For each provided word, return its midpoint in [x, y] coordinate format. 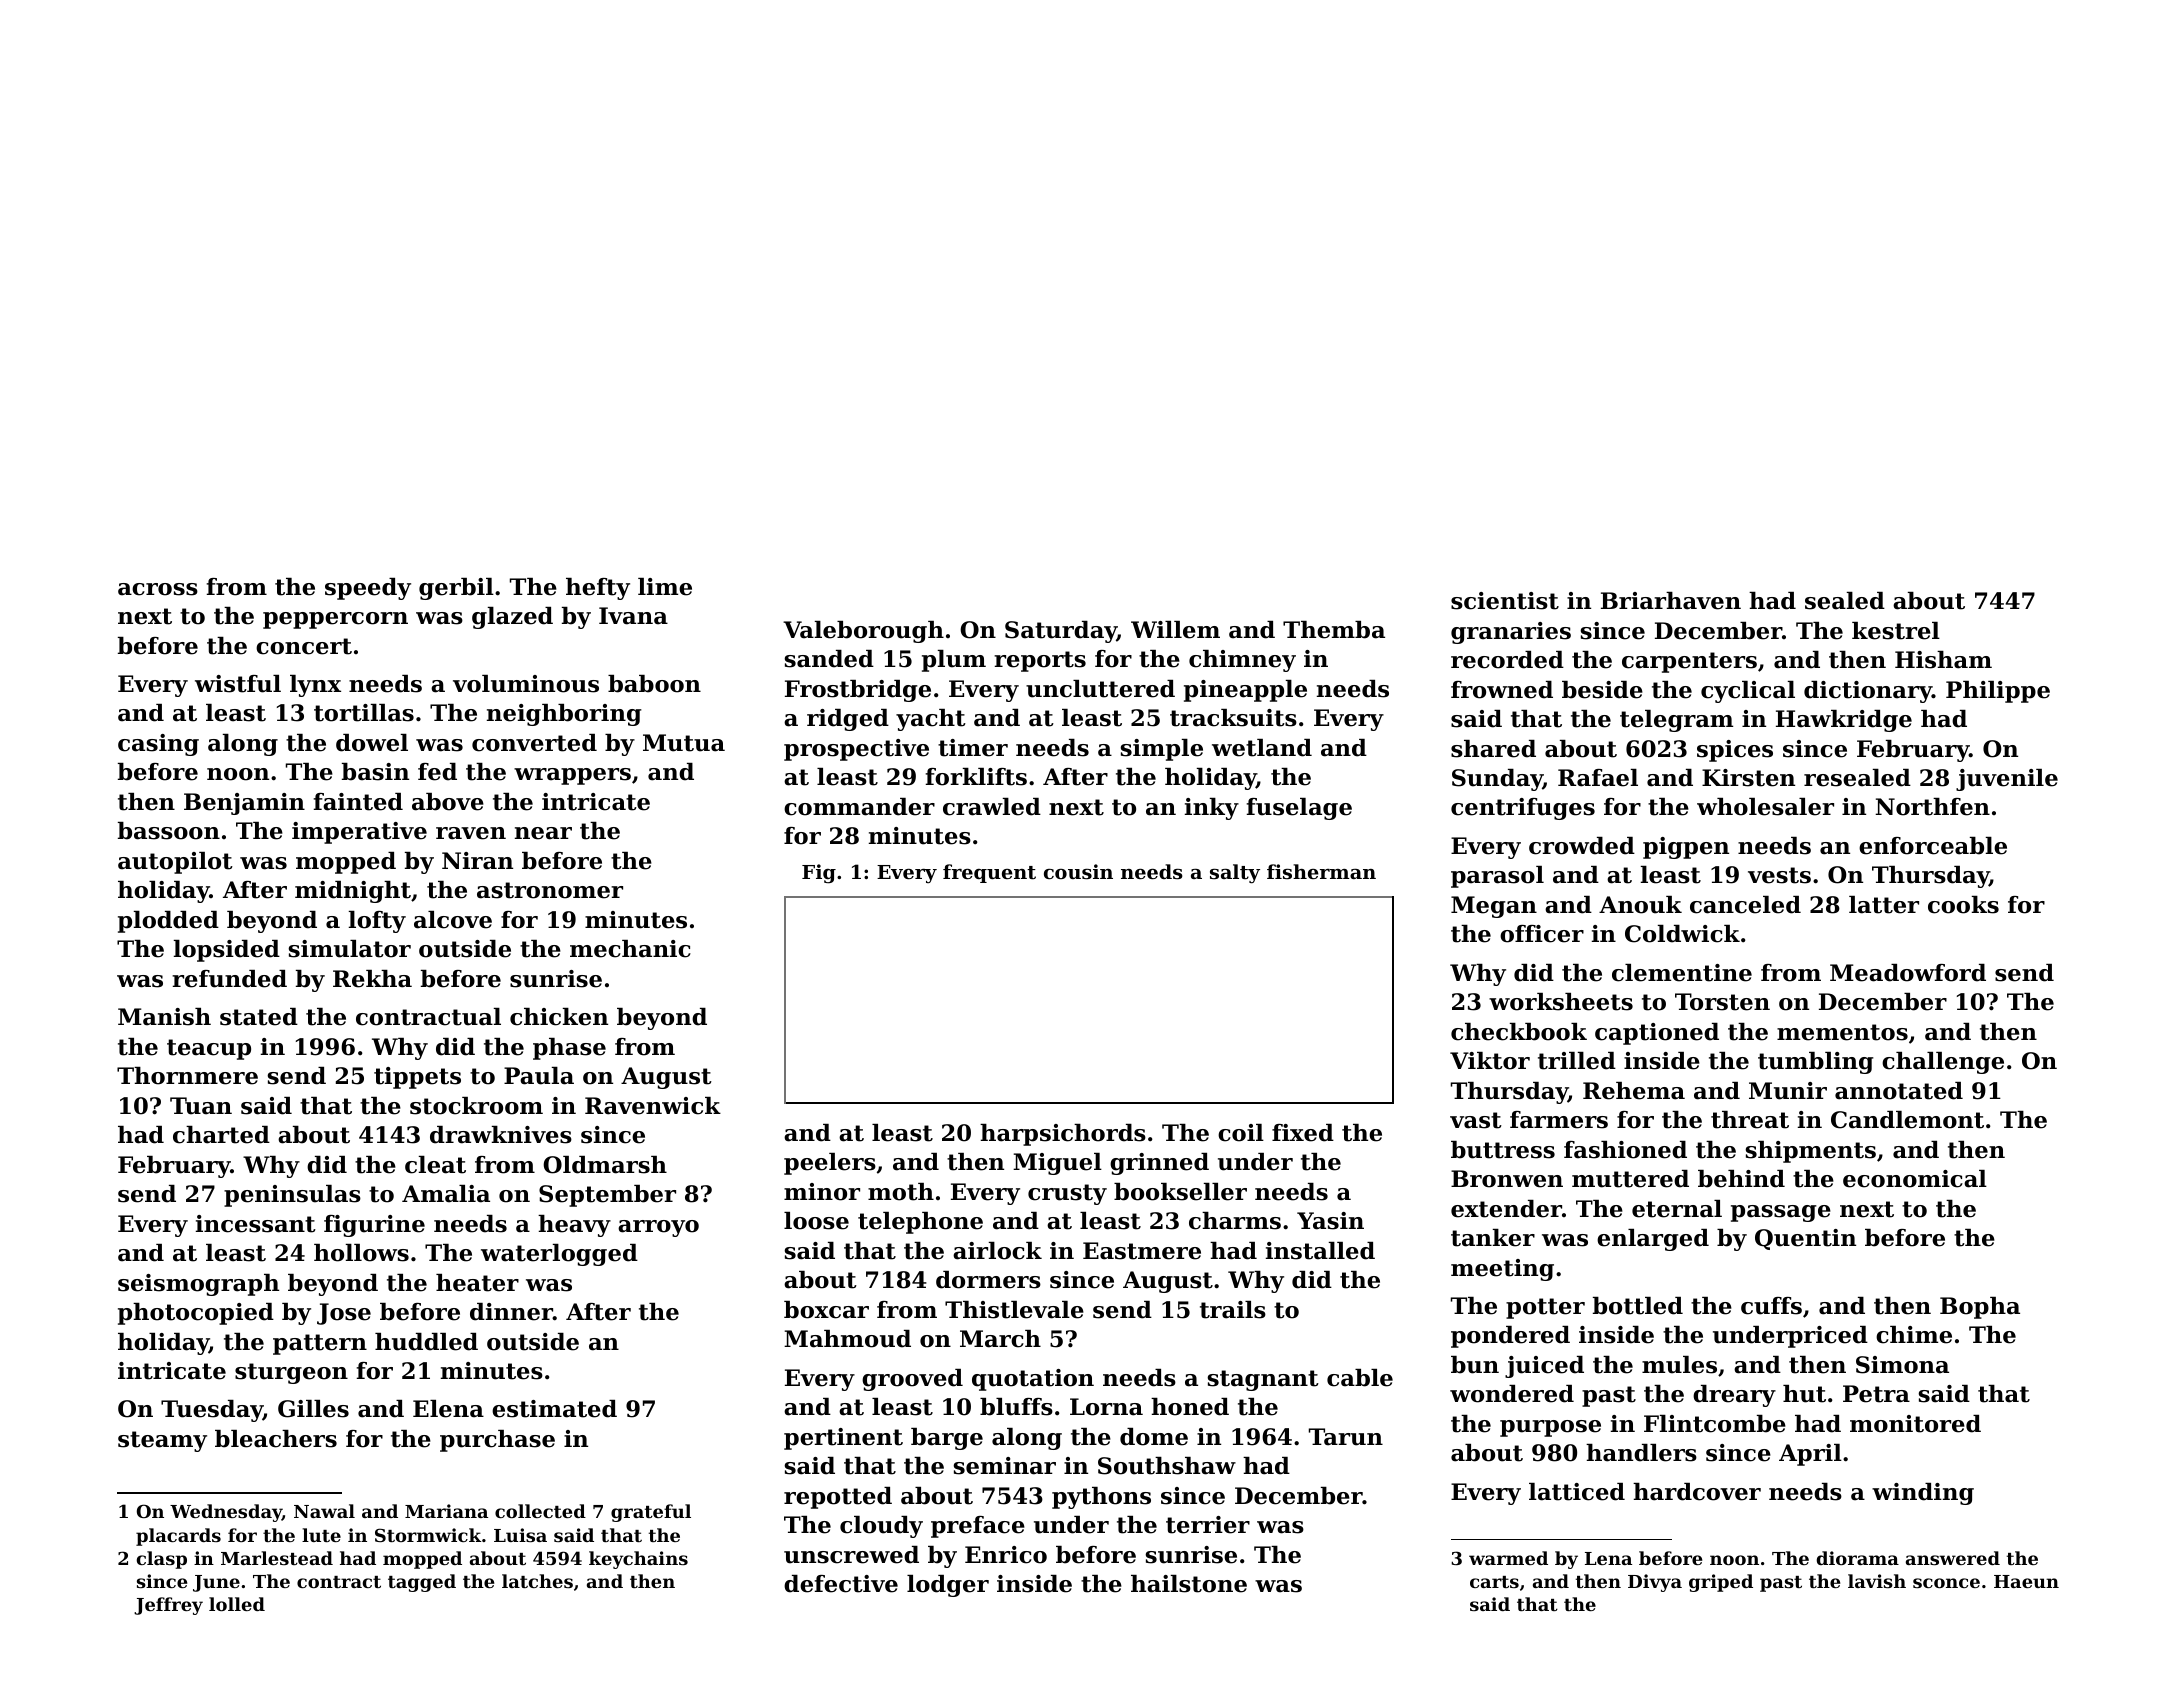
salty [1235, 874]
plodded [168, 922]
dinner [511, 1312]
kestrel [1896, 631]
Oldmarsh [605, 1165]
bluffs [1016, 1407]
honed [1190, 1407]
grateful [651, 1513]
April [1810, 1455]
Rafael [1598, 778]
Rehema [1634, 1091]
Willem [1175, 630]
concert [304, 646]
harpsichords [1063, 1135]
